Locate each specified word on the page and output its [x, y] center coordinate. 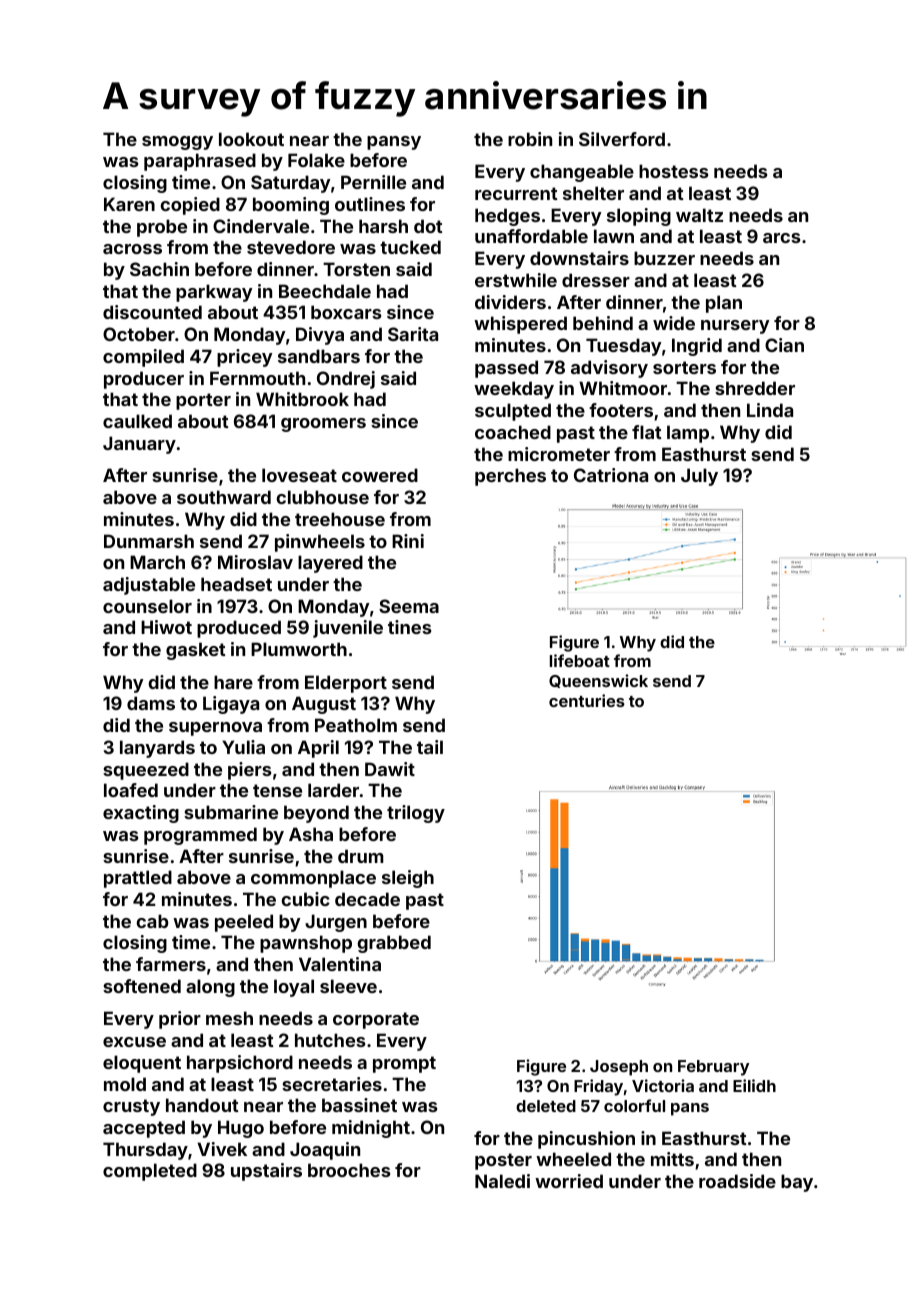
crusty [131, 1107]
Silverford [622, 139]
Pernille [373, 182]
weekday [514, 390]
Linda [770, 410]
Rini [408, 541]
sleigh [408, 879]
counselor [147, 606]
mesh [229, 1018]
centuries [587, 700]
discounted [152, 312]
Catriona [611, 475]
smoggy [177, 143]
